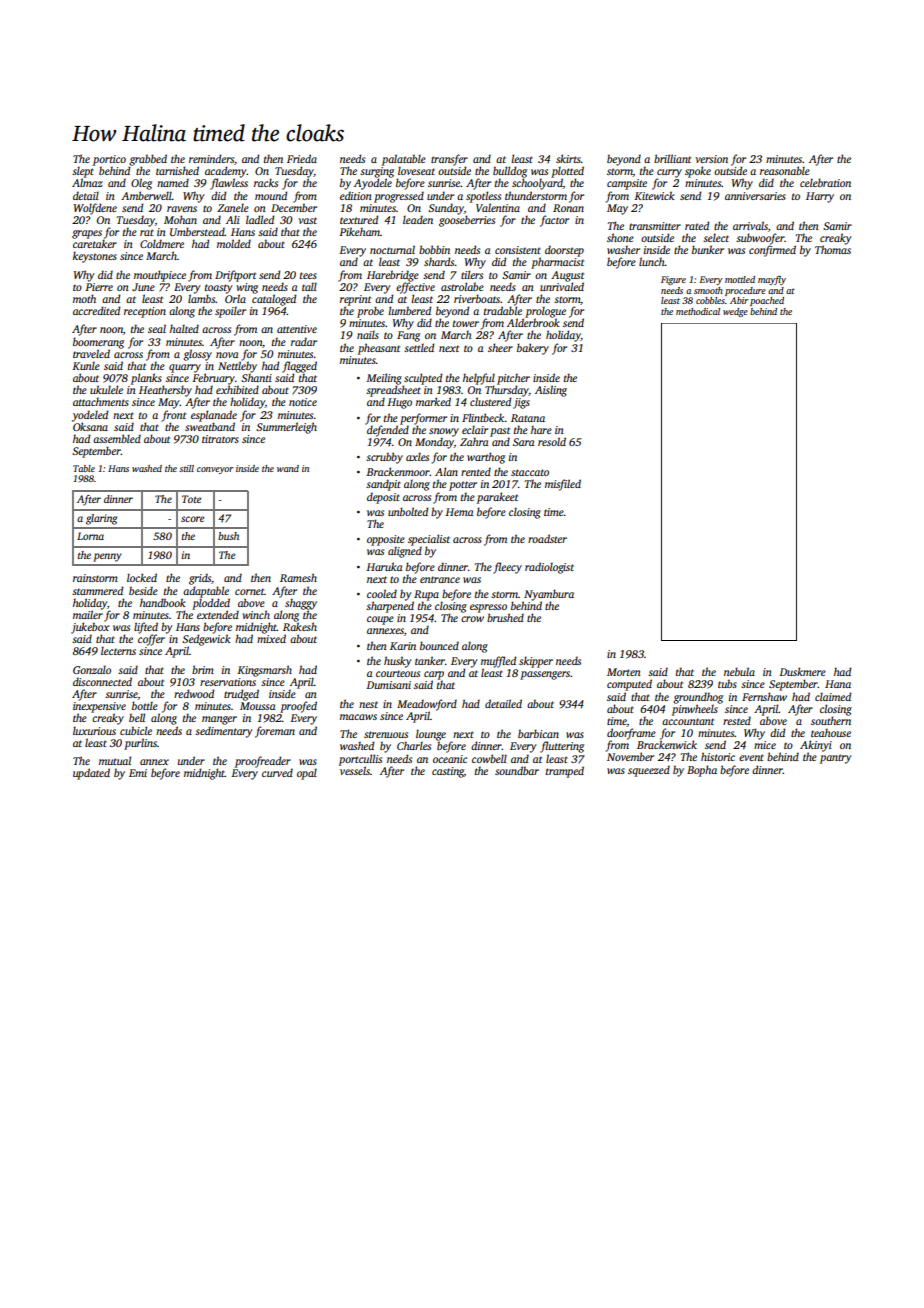  What do you see at coordinates (466, 323) in the screenshot?
I see `tower` at bounding box center [466, 323].
